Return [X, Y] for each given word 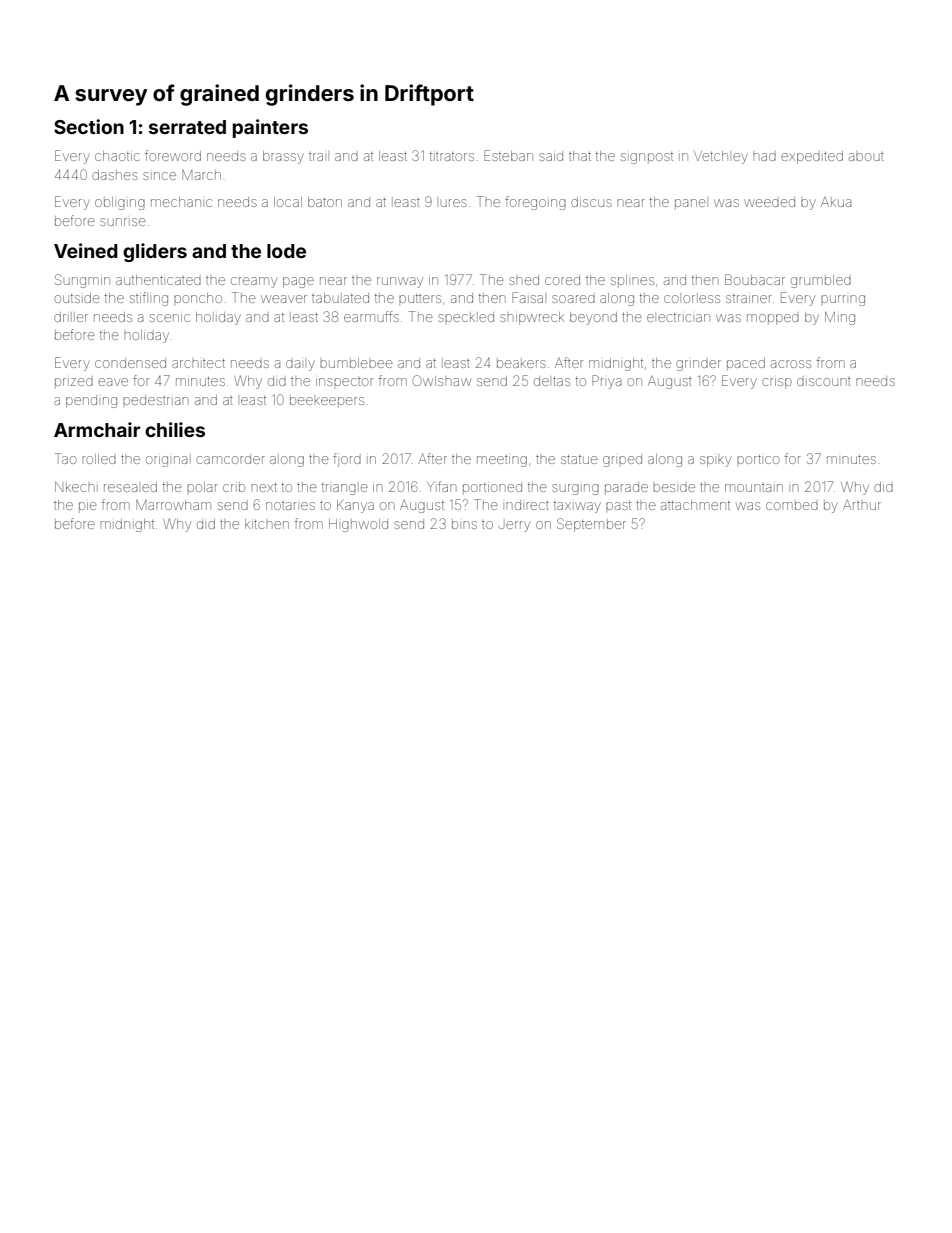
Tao [66, 458]
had [764, 157]
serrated [187, 127]
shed [524, 280]
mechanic [181, 202]
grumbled [821, 281]
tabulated [340, 298]
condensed [130, 363]
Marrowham [173, 505]
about [866, 157]
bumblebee [356, 363]
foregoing [535, 203]
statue [579, 459]
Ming [840, 318]
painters [270, 128]
